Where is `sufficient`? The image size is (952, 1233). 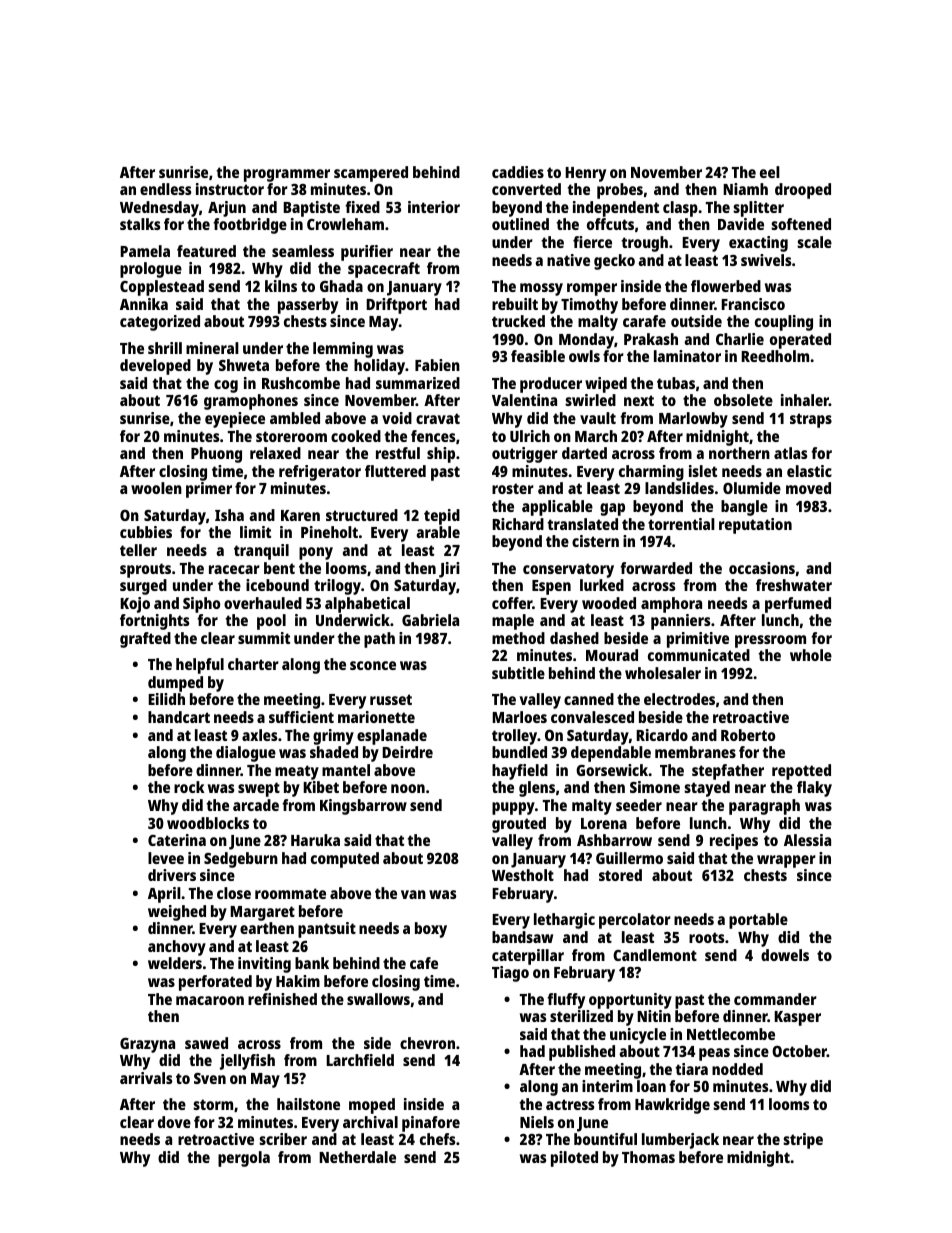
sufficient is located at coordinates (301, 717).
